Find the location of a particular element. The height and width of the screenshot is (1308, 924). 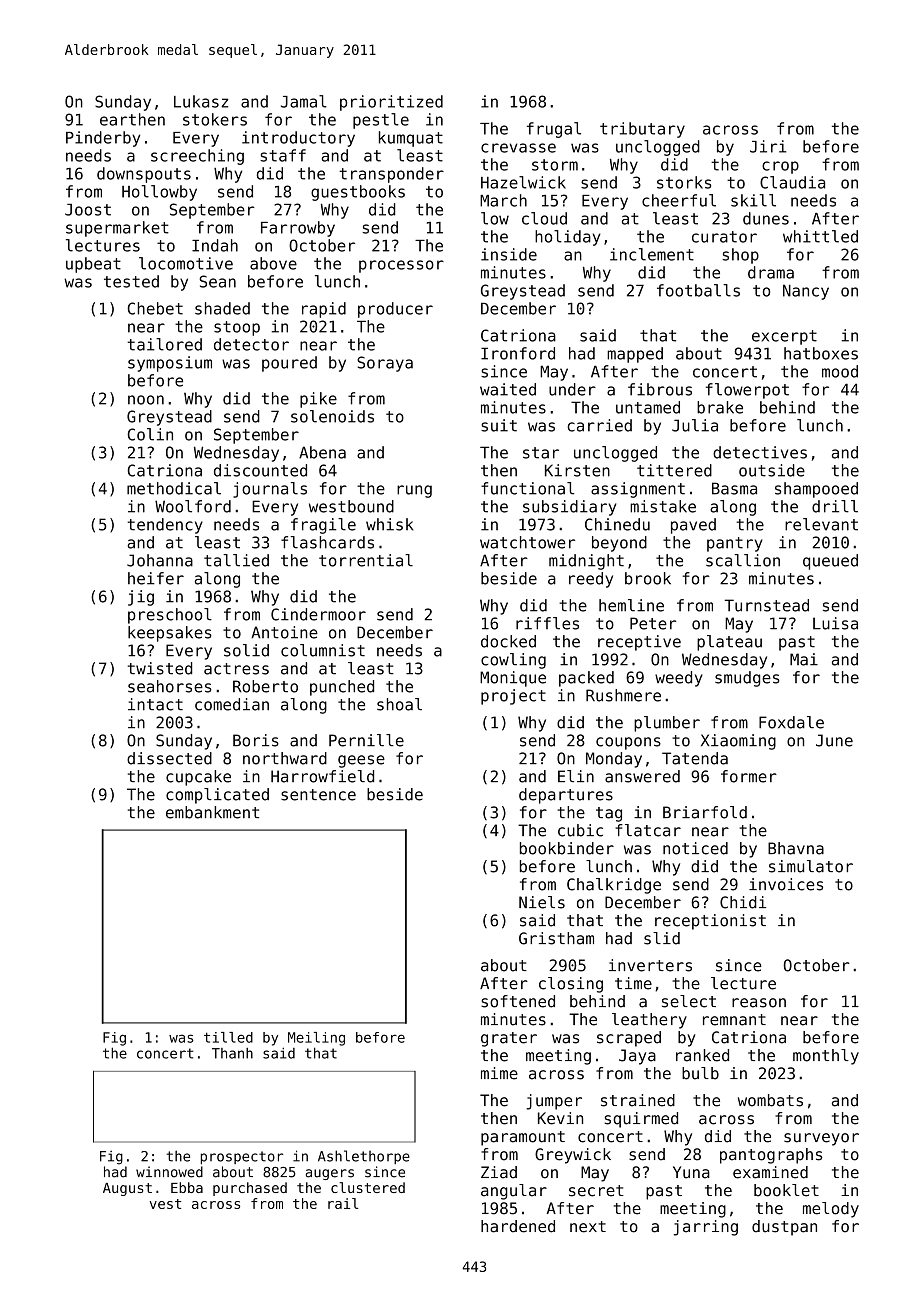

screeching is located at coordinates (197, 157).
